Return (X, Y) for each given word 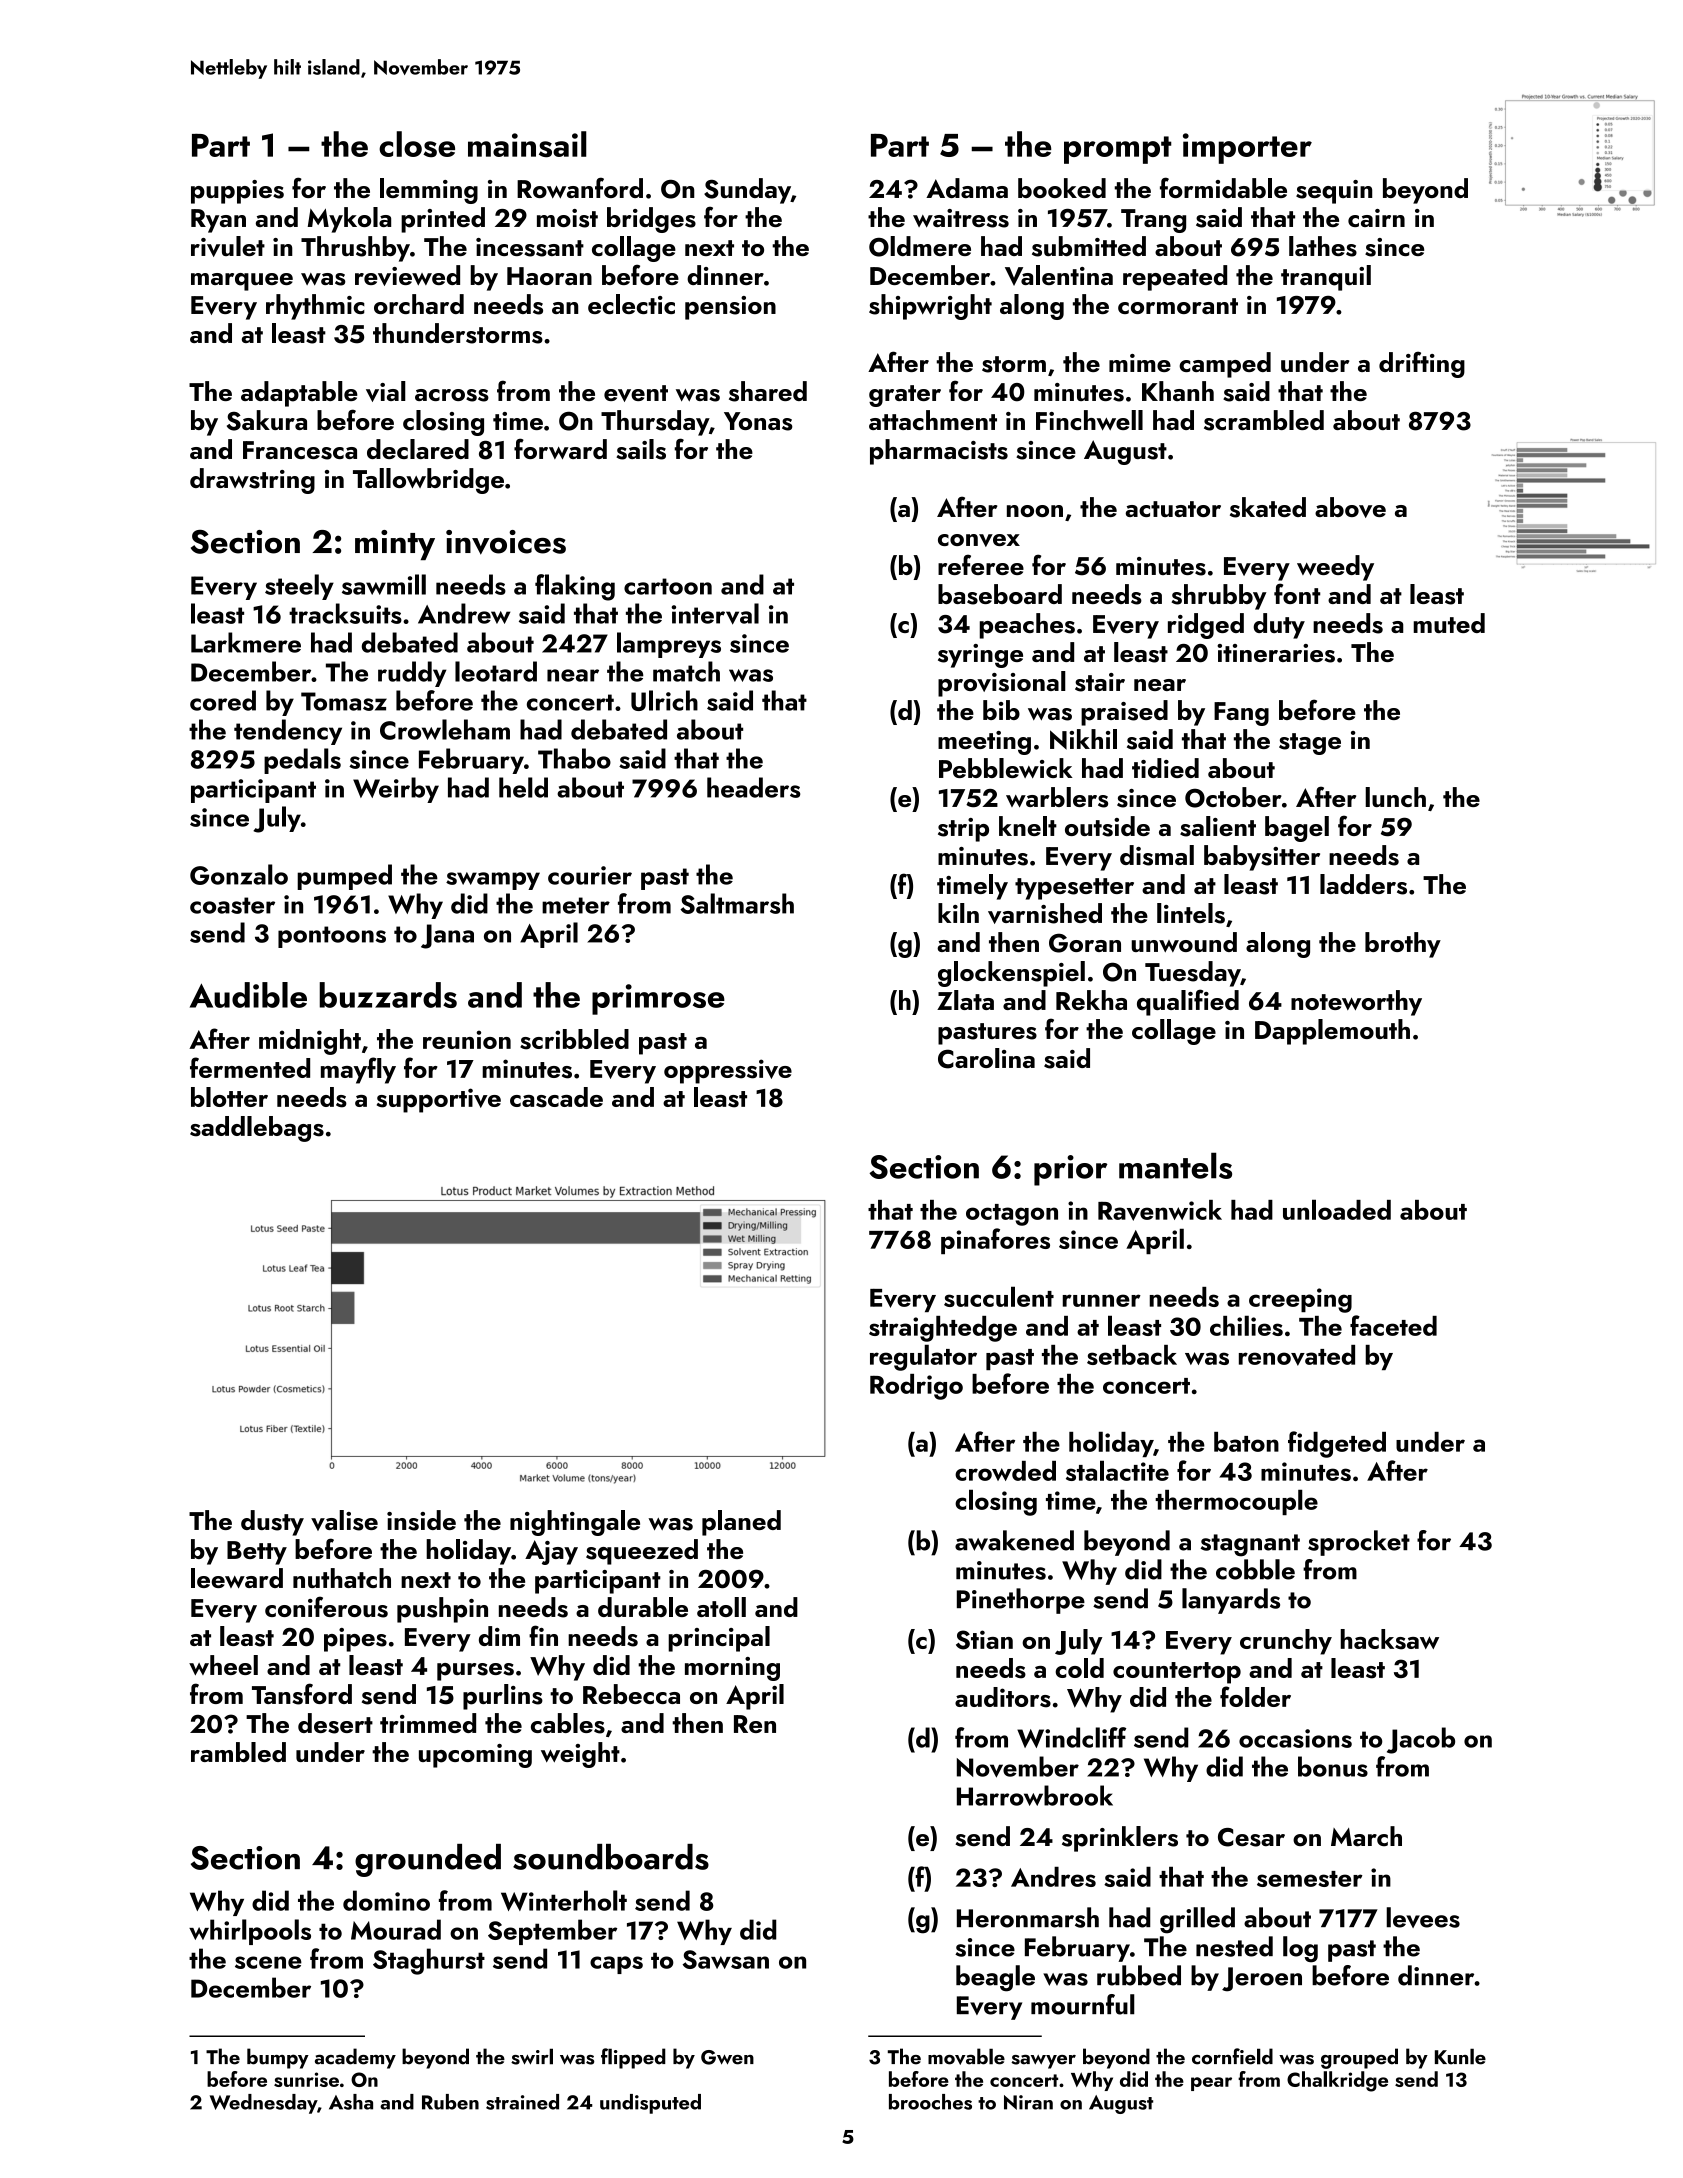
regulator (923, 1357)
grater (905, 396)
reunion (467, 1039)
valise (344, 1520)
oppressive (728, 1071)
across (452, 395)
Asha (351, 2102)
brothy (1403, 945)
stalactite (1117, 1470)
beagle (995, 1978)
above (1350, 507)
